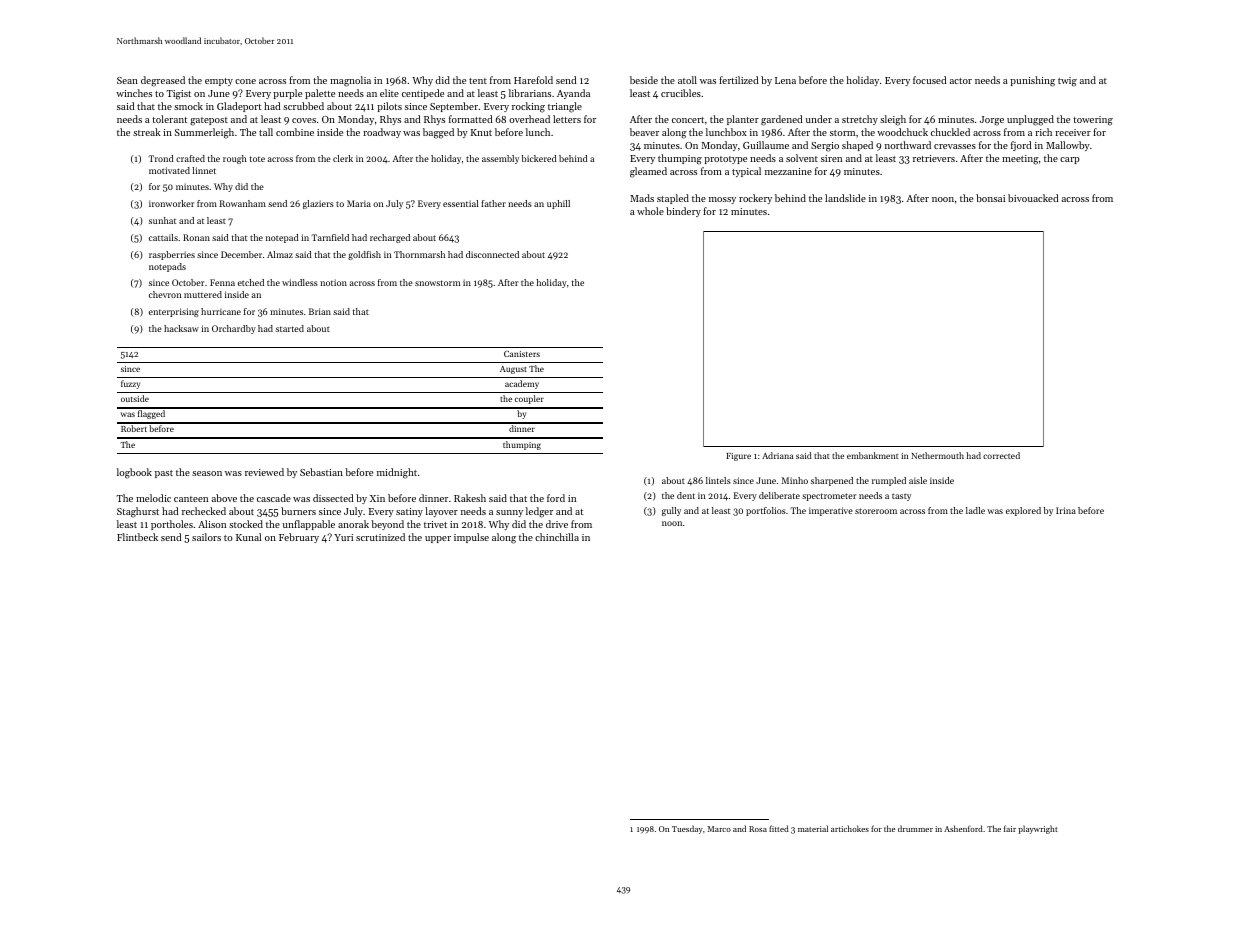 The height and width of the image is (952, 1233). I want to click on Flintbeck, so click(137, 537).
